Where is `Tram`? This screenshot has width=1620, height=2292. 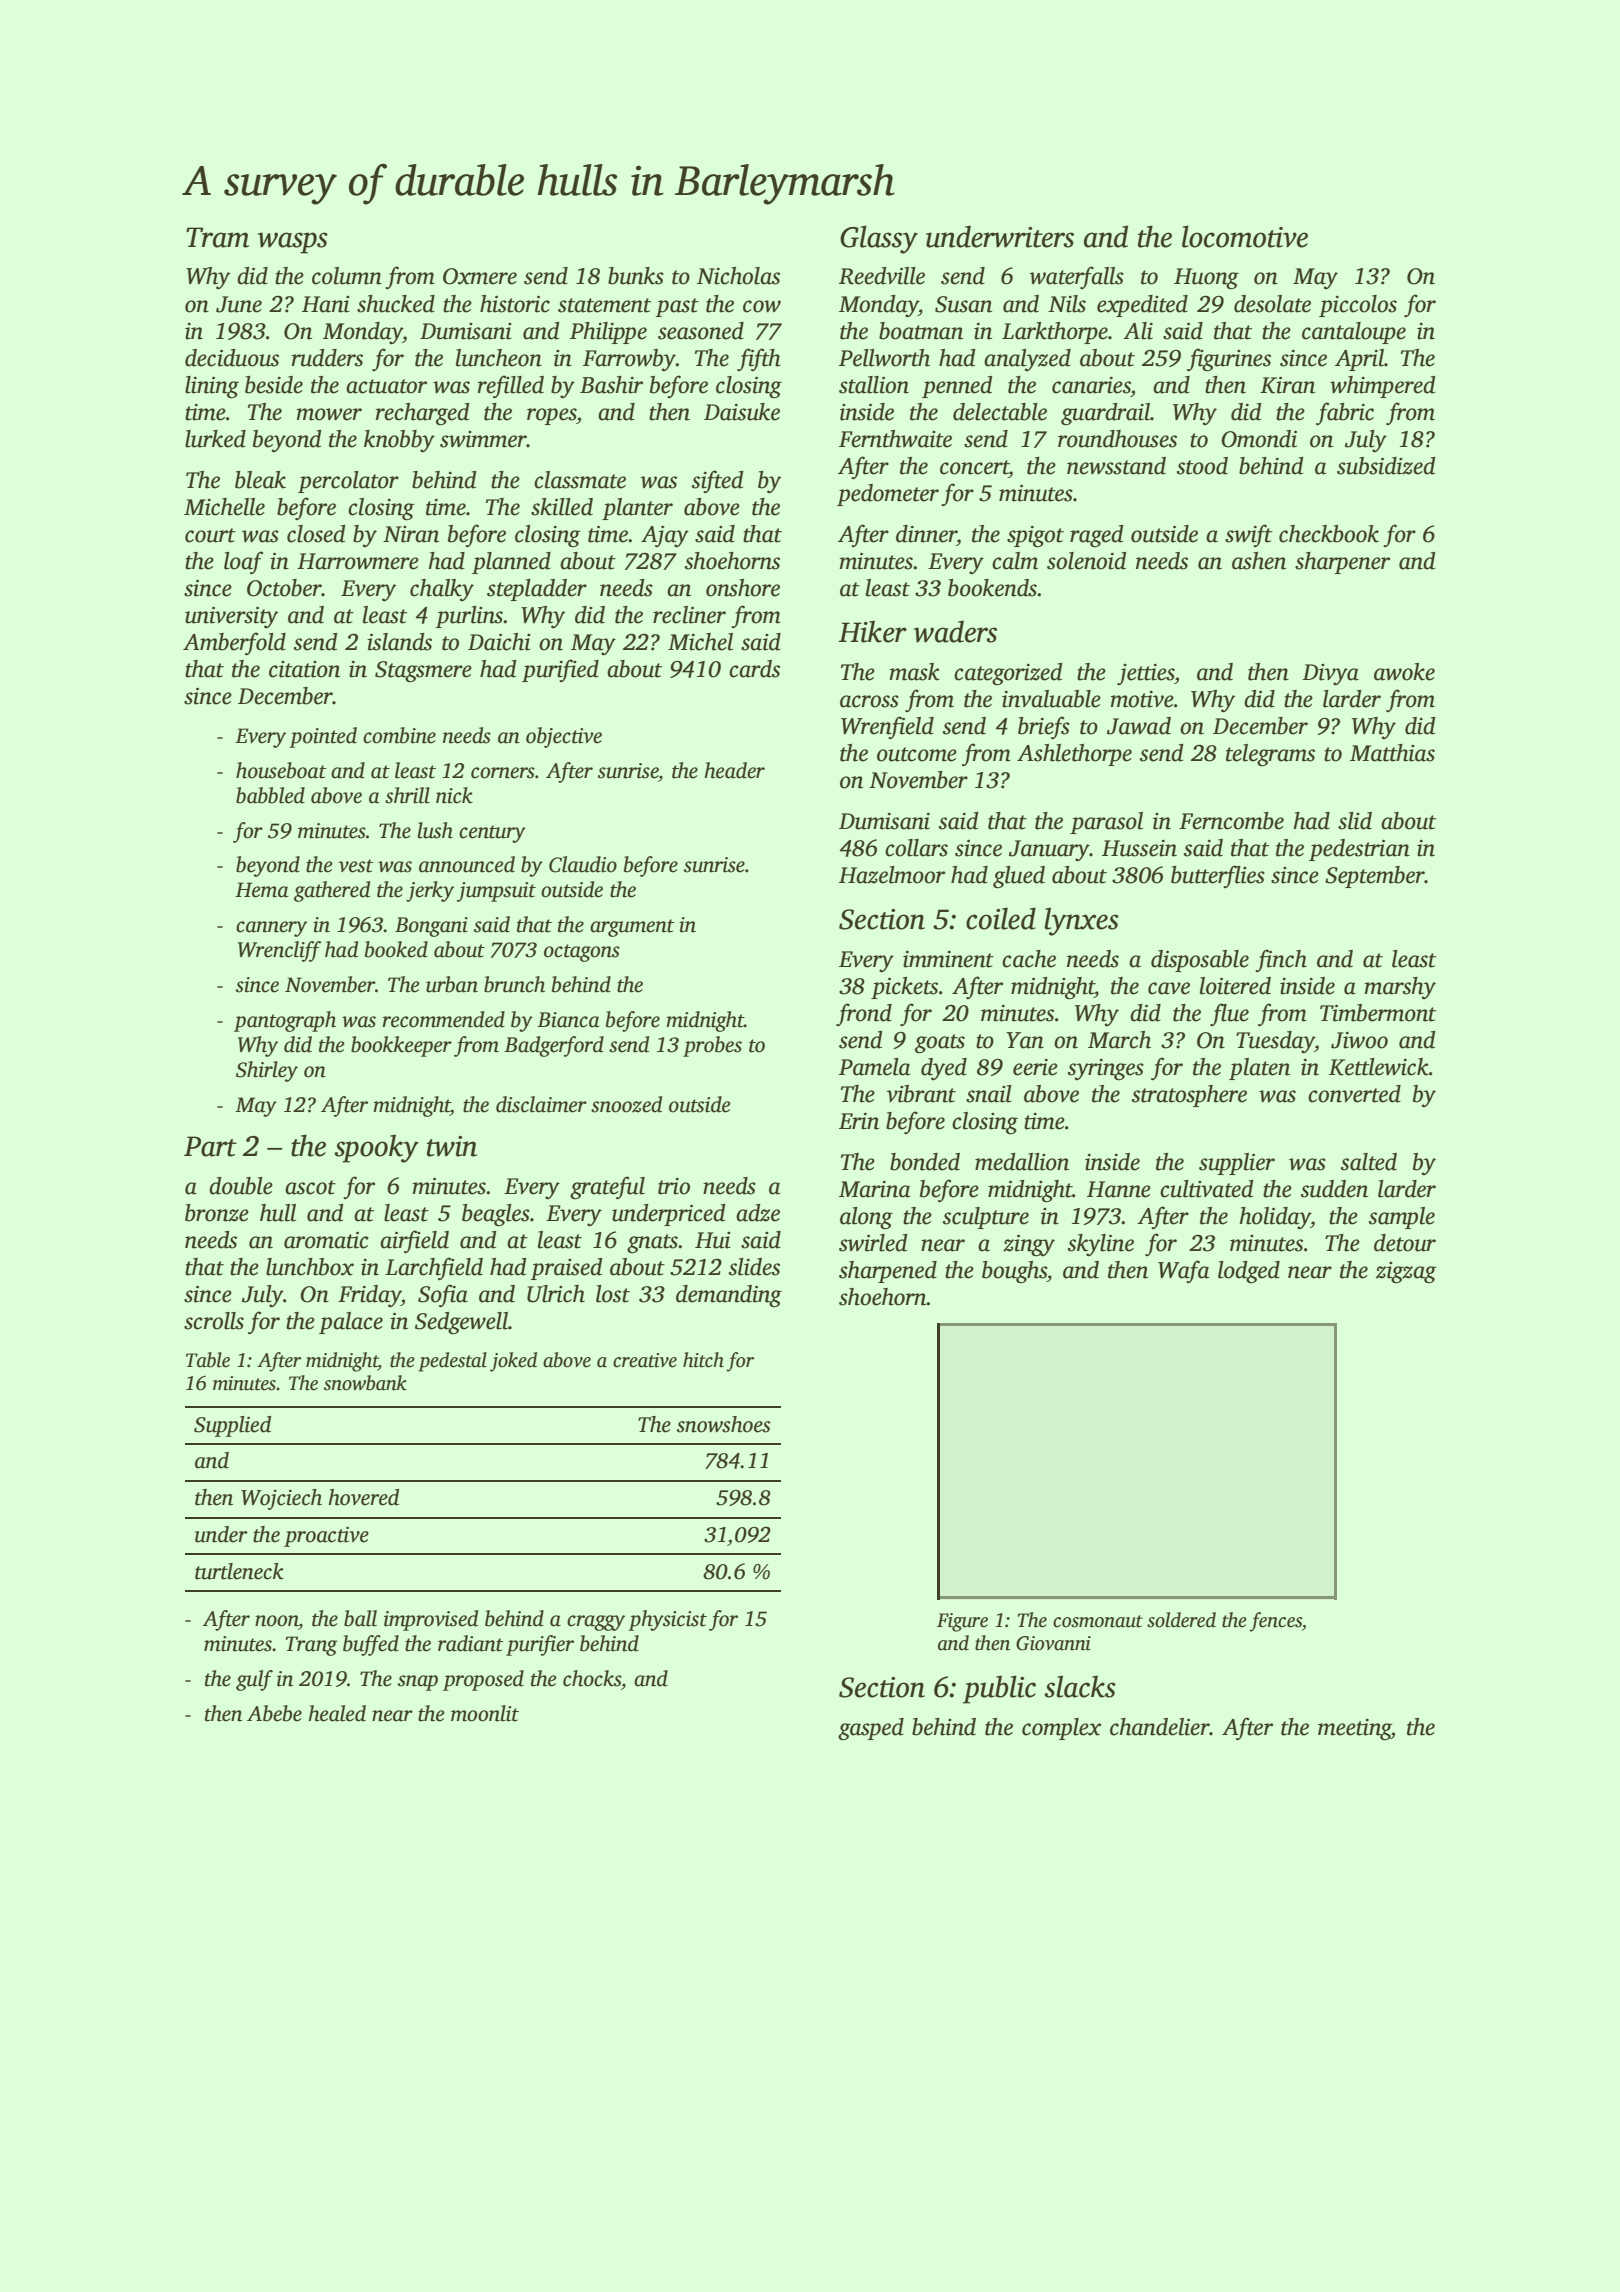
Tram is located at coordinates (217, 237).
